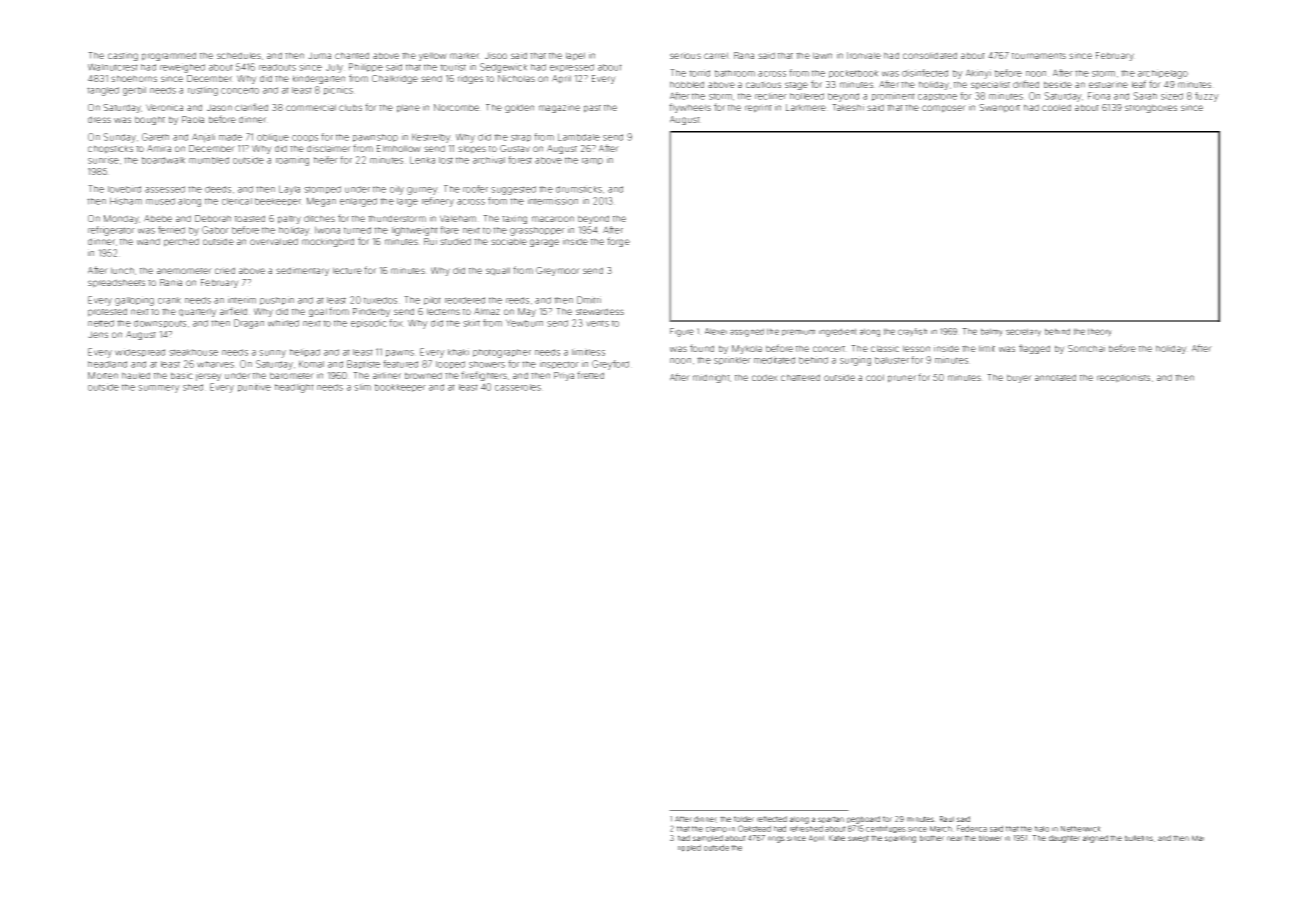 This image has width=1308, height=924. What do you see at coordinates (159, 389) in the image?
I see `summery` at bounding box center [159, 389].
